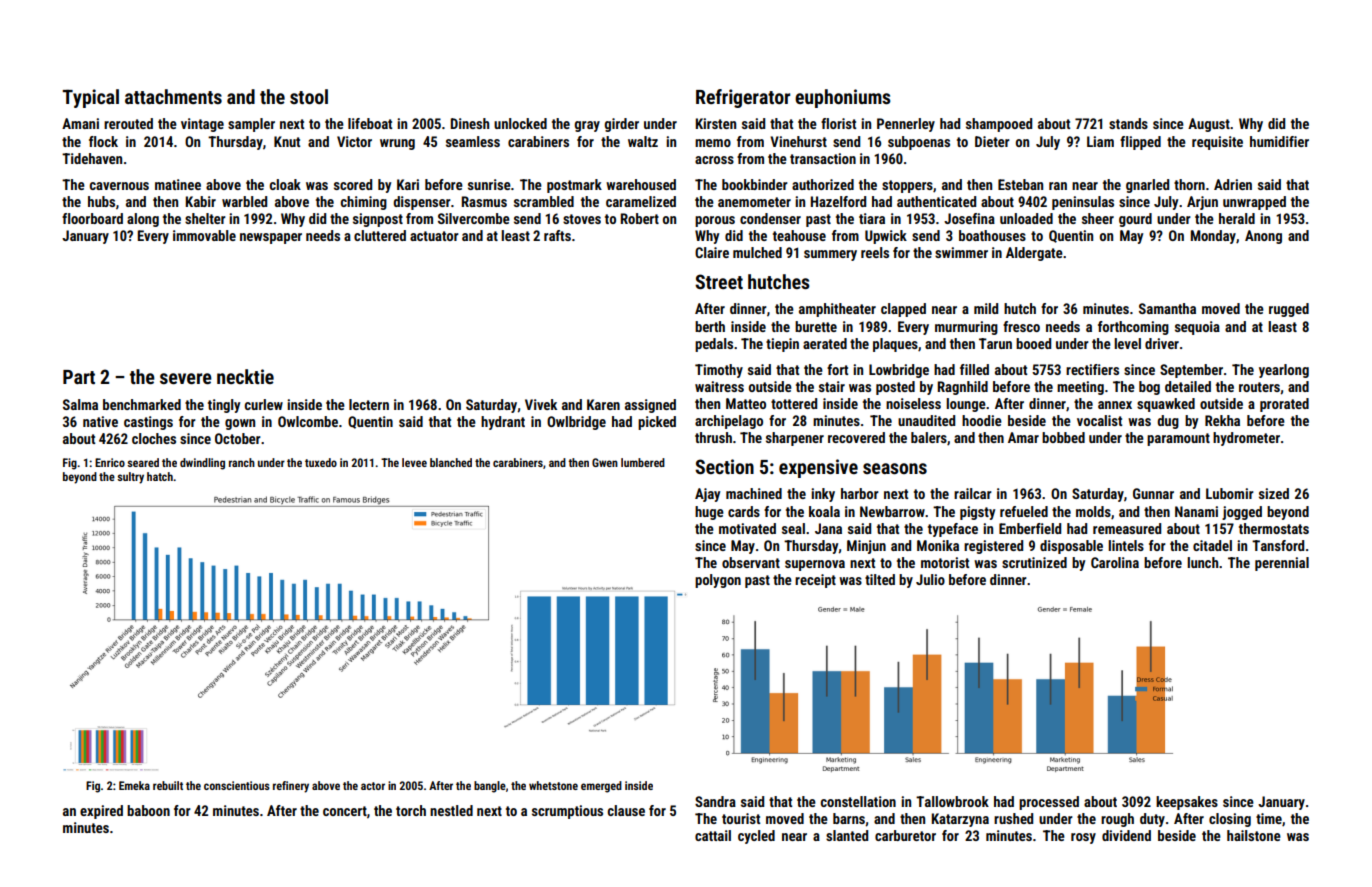  I want to click on attachments, so click(173, 96).
